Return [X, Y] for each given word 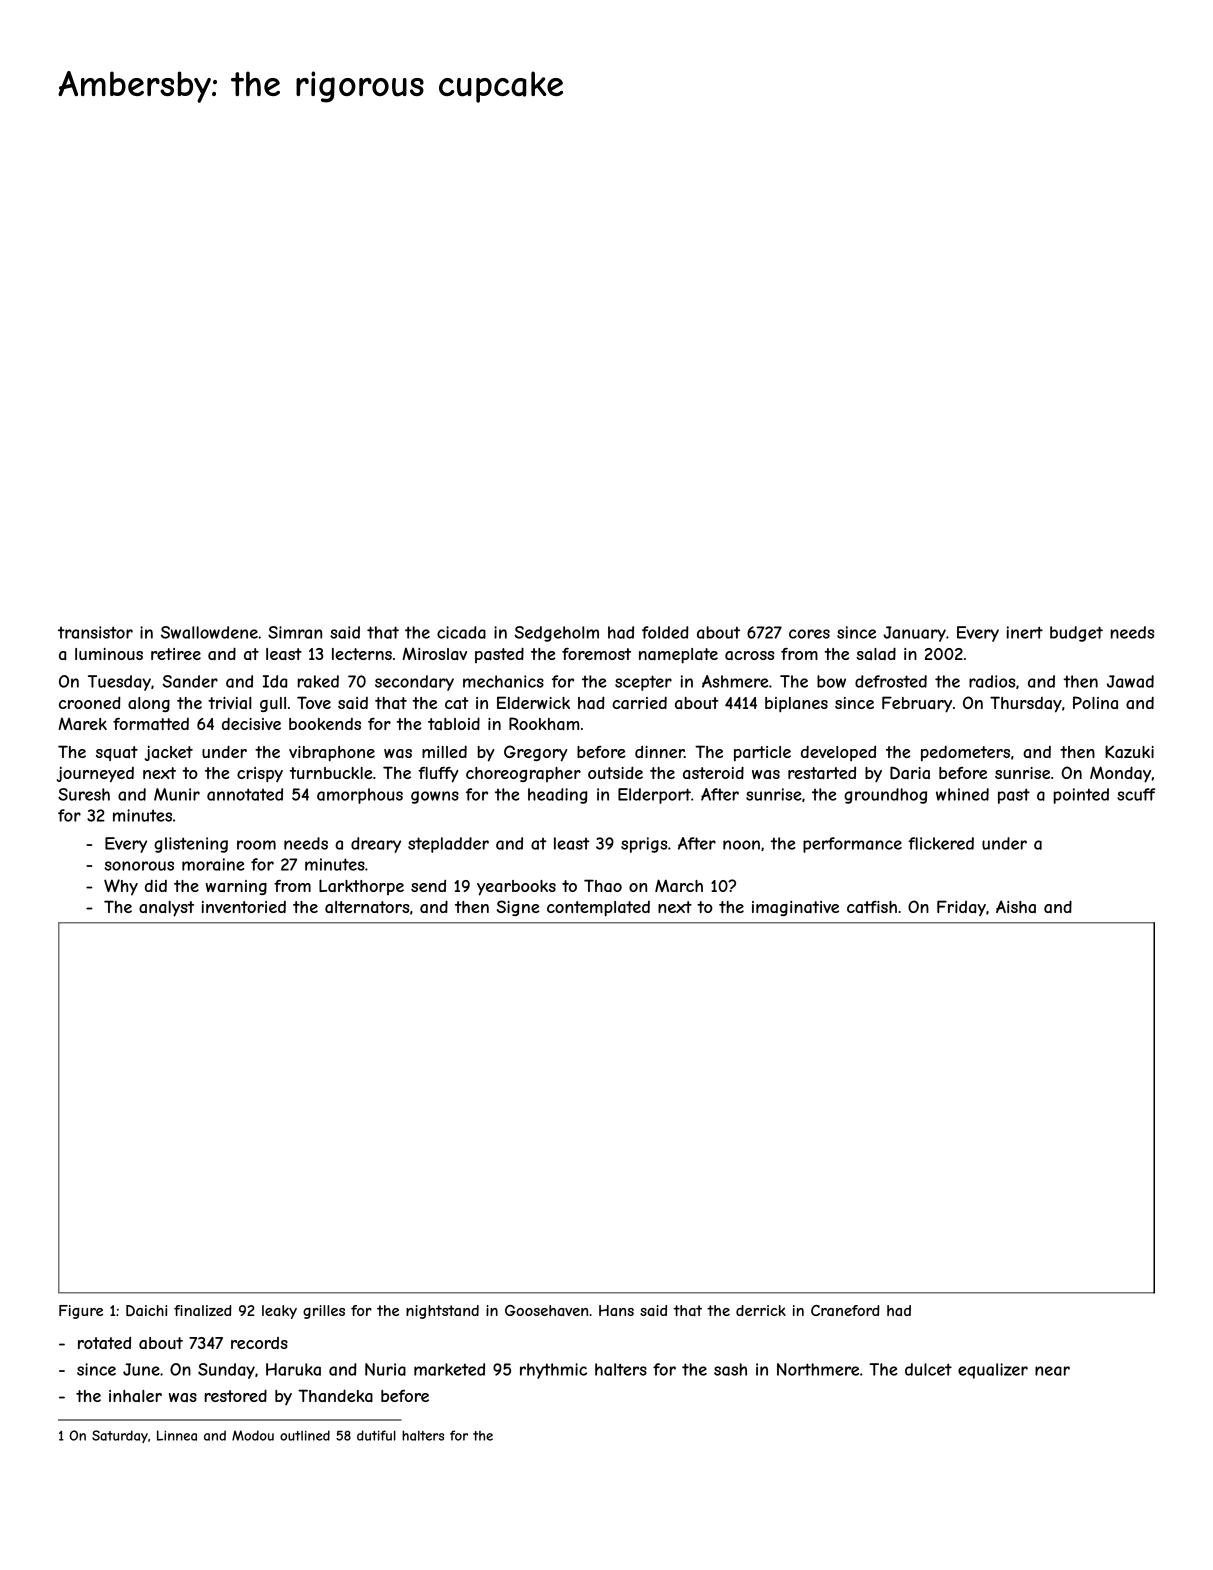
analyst [166, 909]
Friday [961, 908]
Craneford [845, 1310]
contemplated [598, 909]
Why [121, 887]
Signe [518, 908]
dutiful [376, 1435]
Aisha [1016, 906]
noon [741, 845]
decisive [251, 723]
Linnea [177, 1435]
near [1052, 1371]
